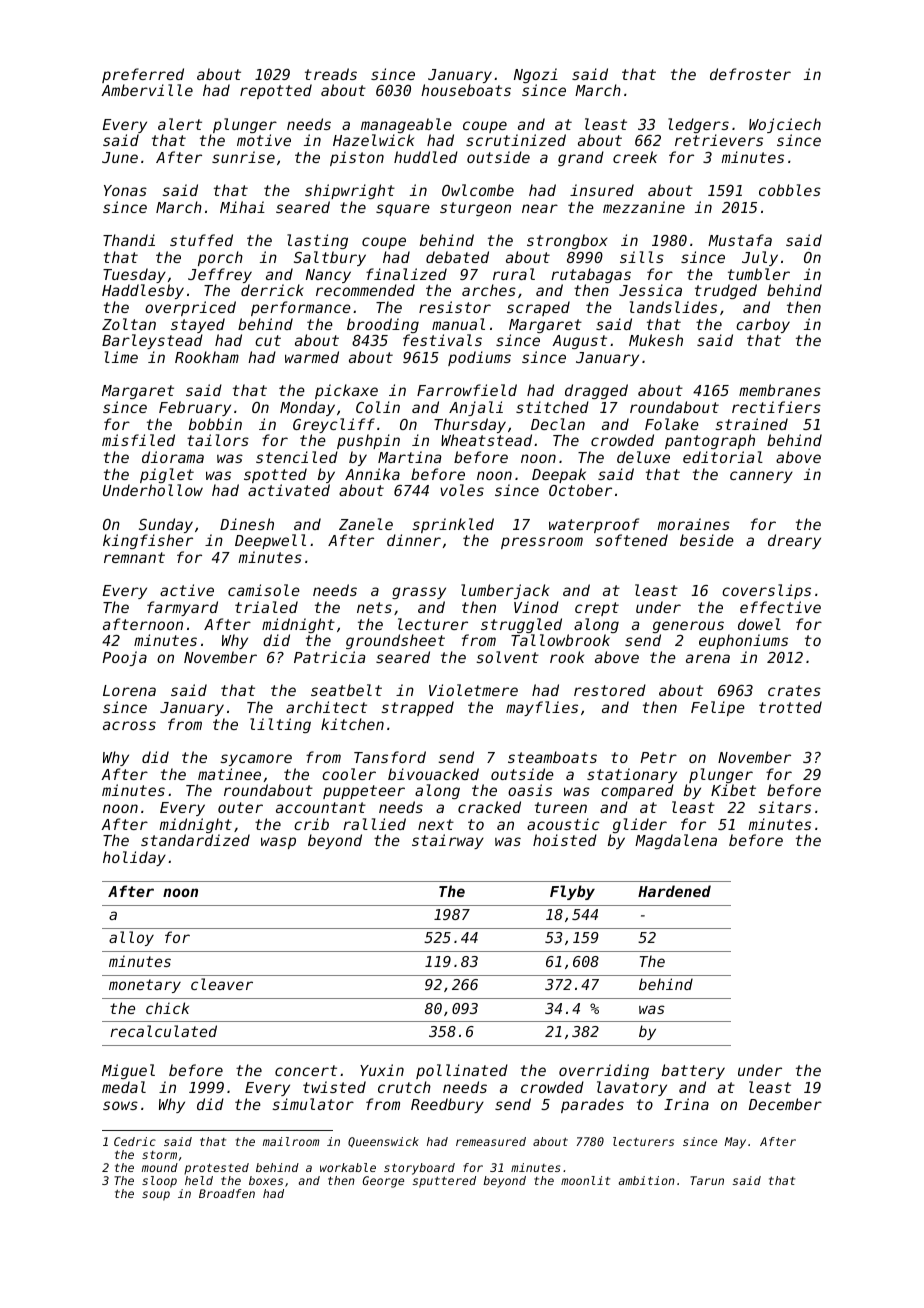 This screenshot has width=924, height=1308. I want to click on podiums, so click(479, 358).
